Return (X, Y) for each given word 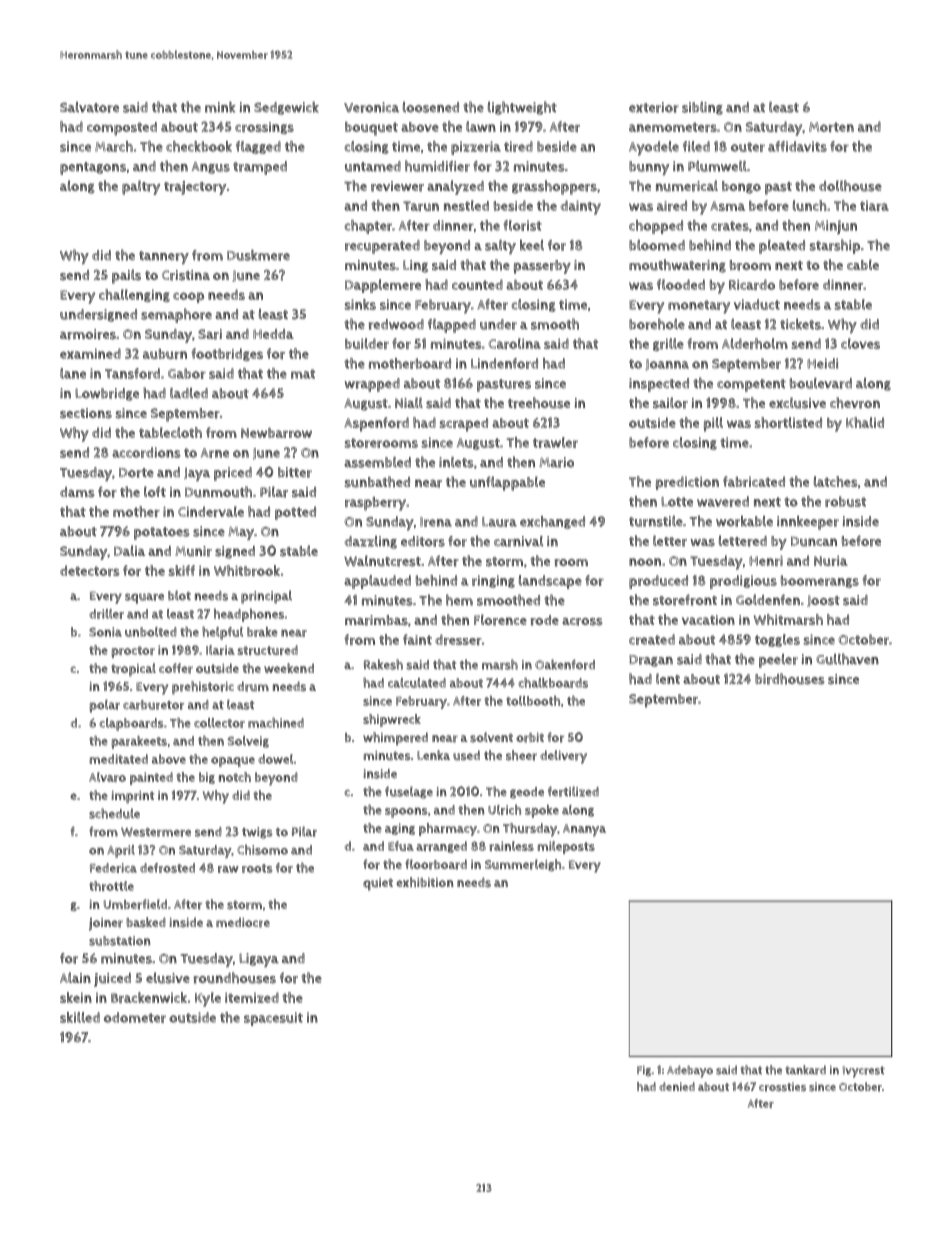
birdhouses (790, 679)
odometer (135, 1017)
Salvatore (89, 107)
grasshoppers (554, 187)
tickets (800, 324)
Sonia (105, 632)
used (466, 755)
